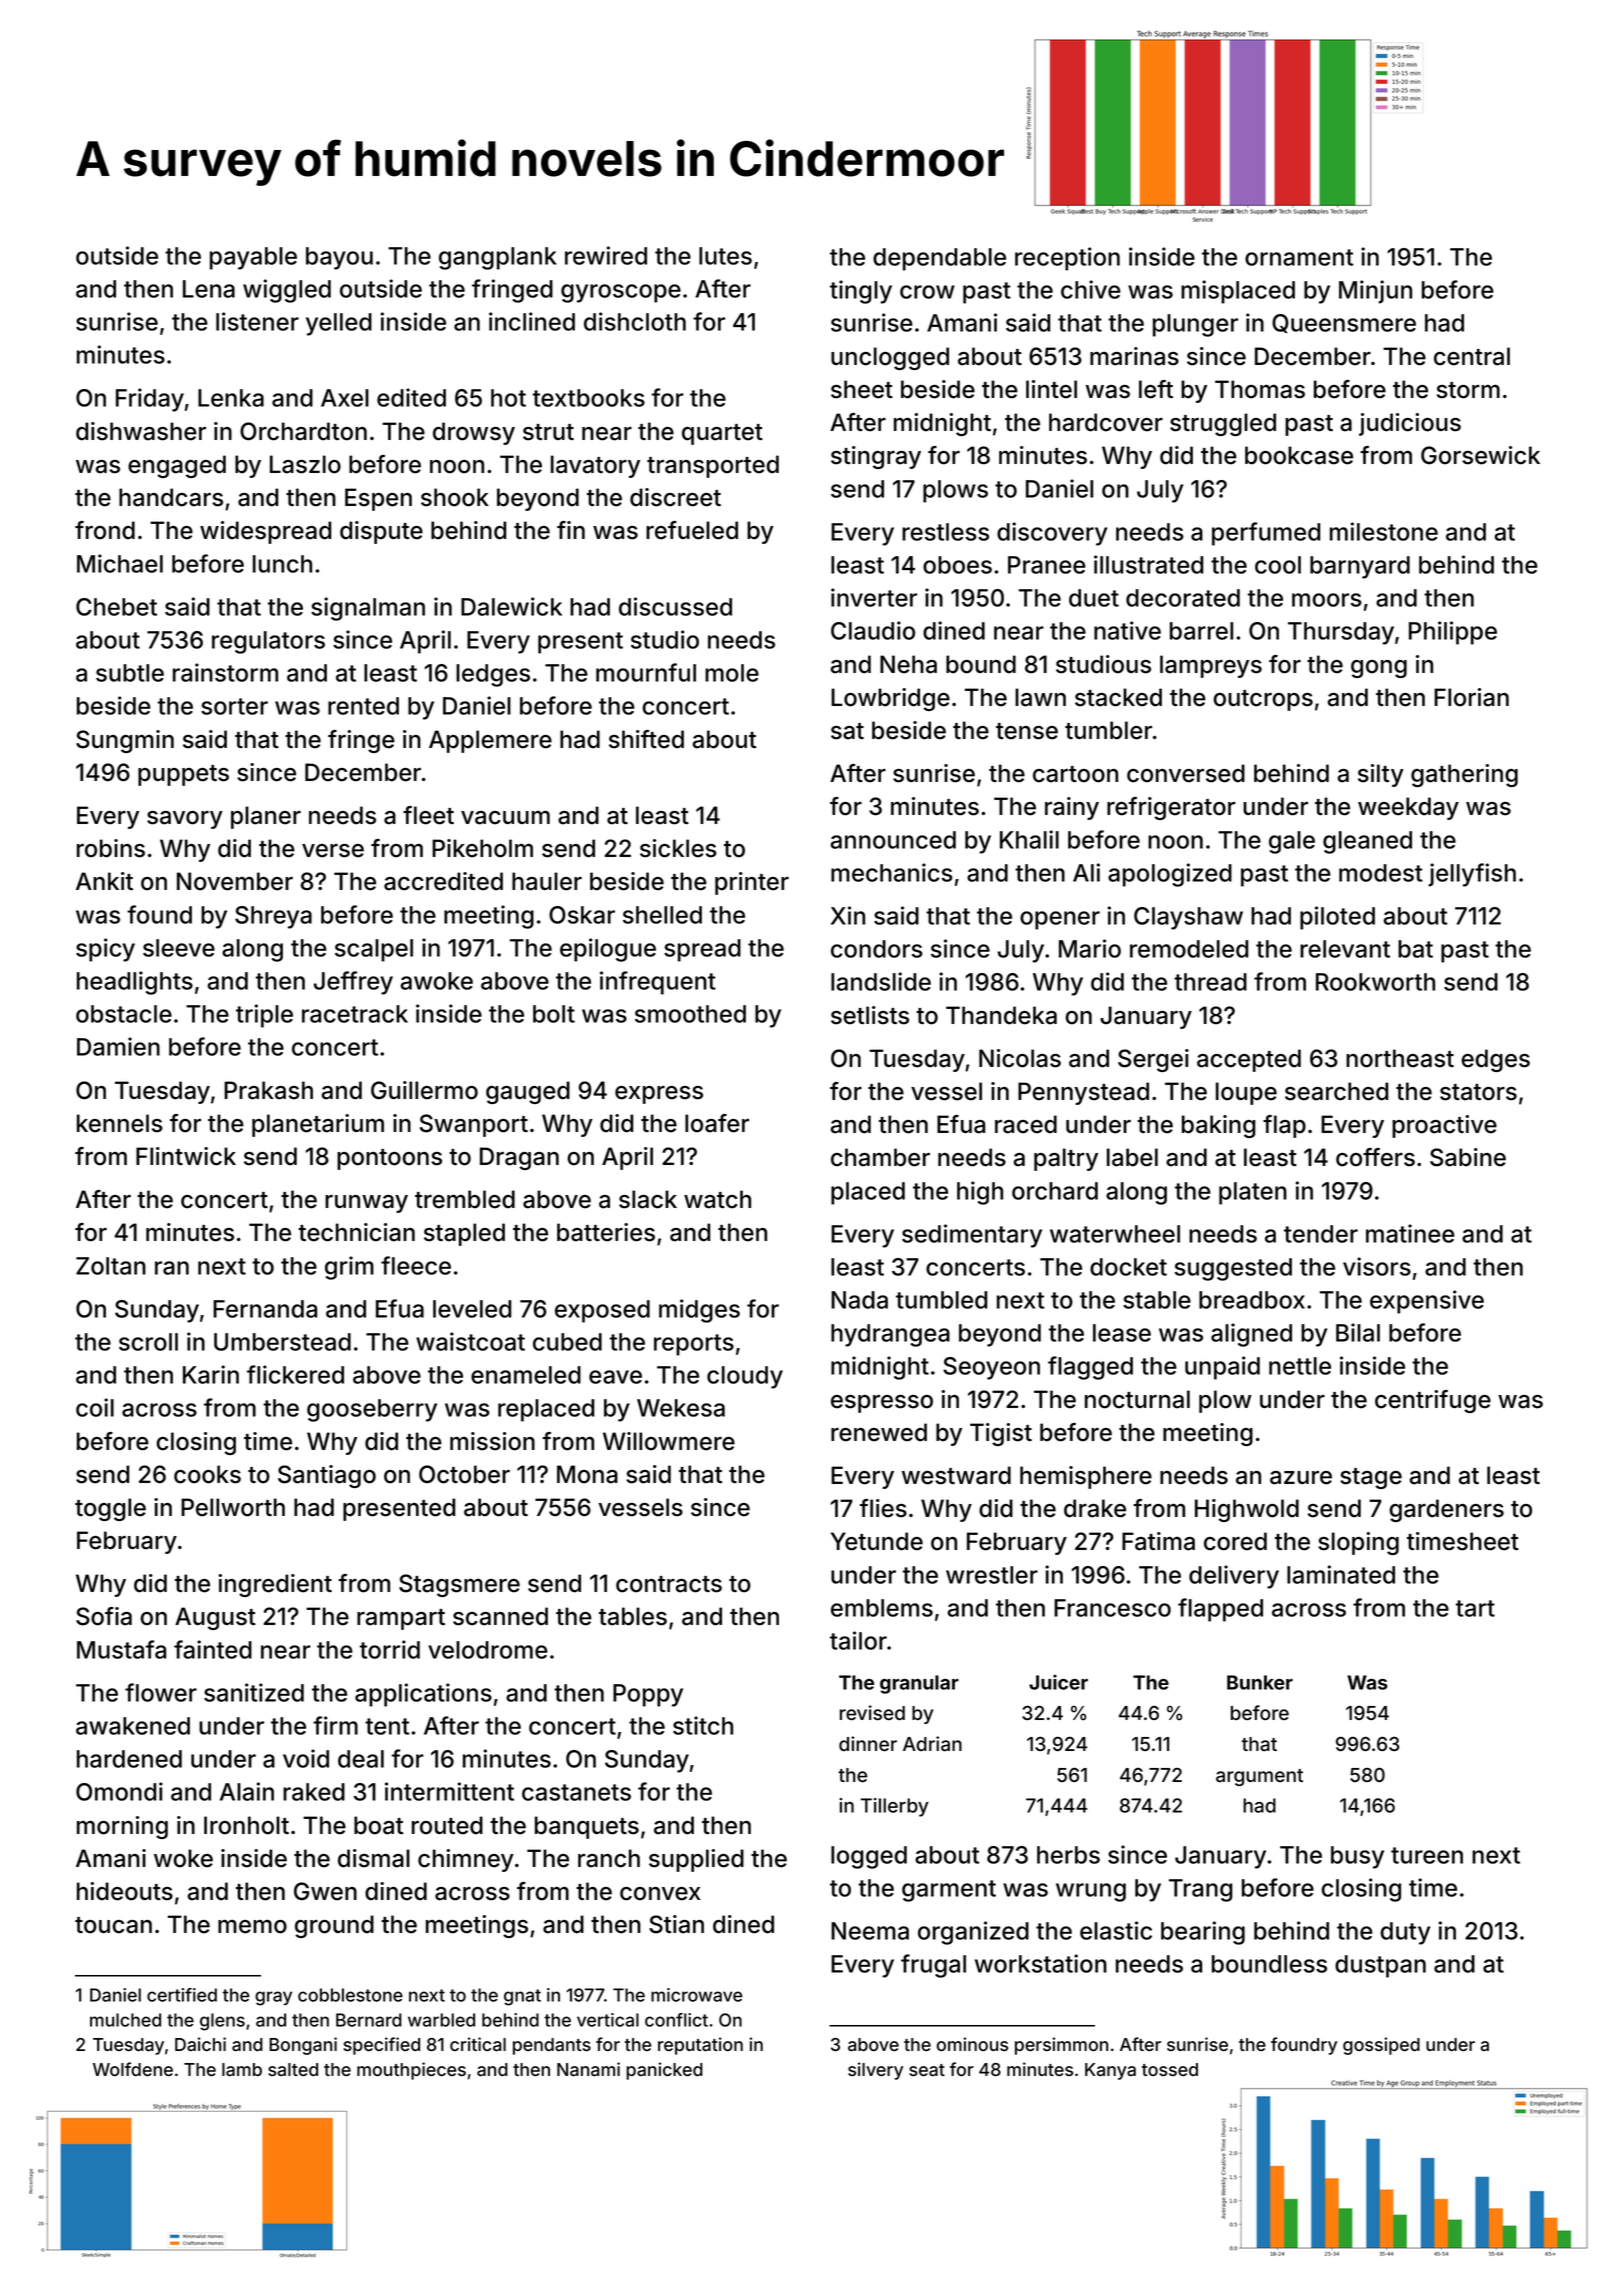 The image size is (1620, 2292). What do you see at coordinates (1299, 257) in the image?
I see `ornament` at bounding box center [1299, 257].
